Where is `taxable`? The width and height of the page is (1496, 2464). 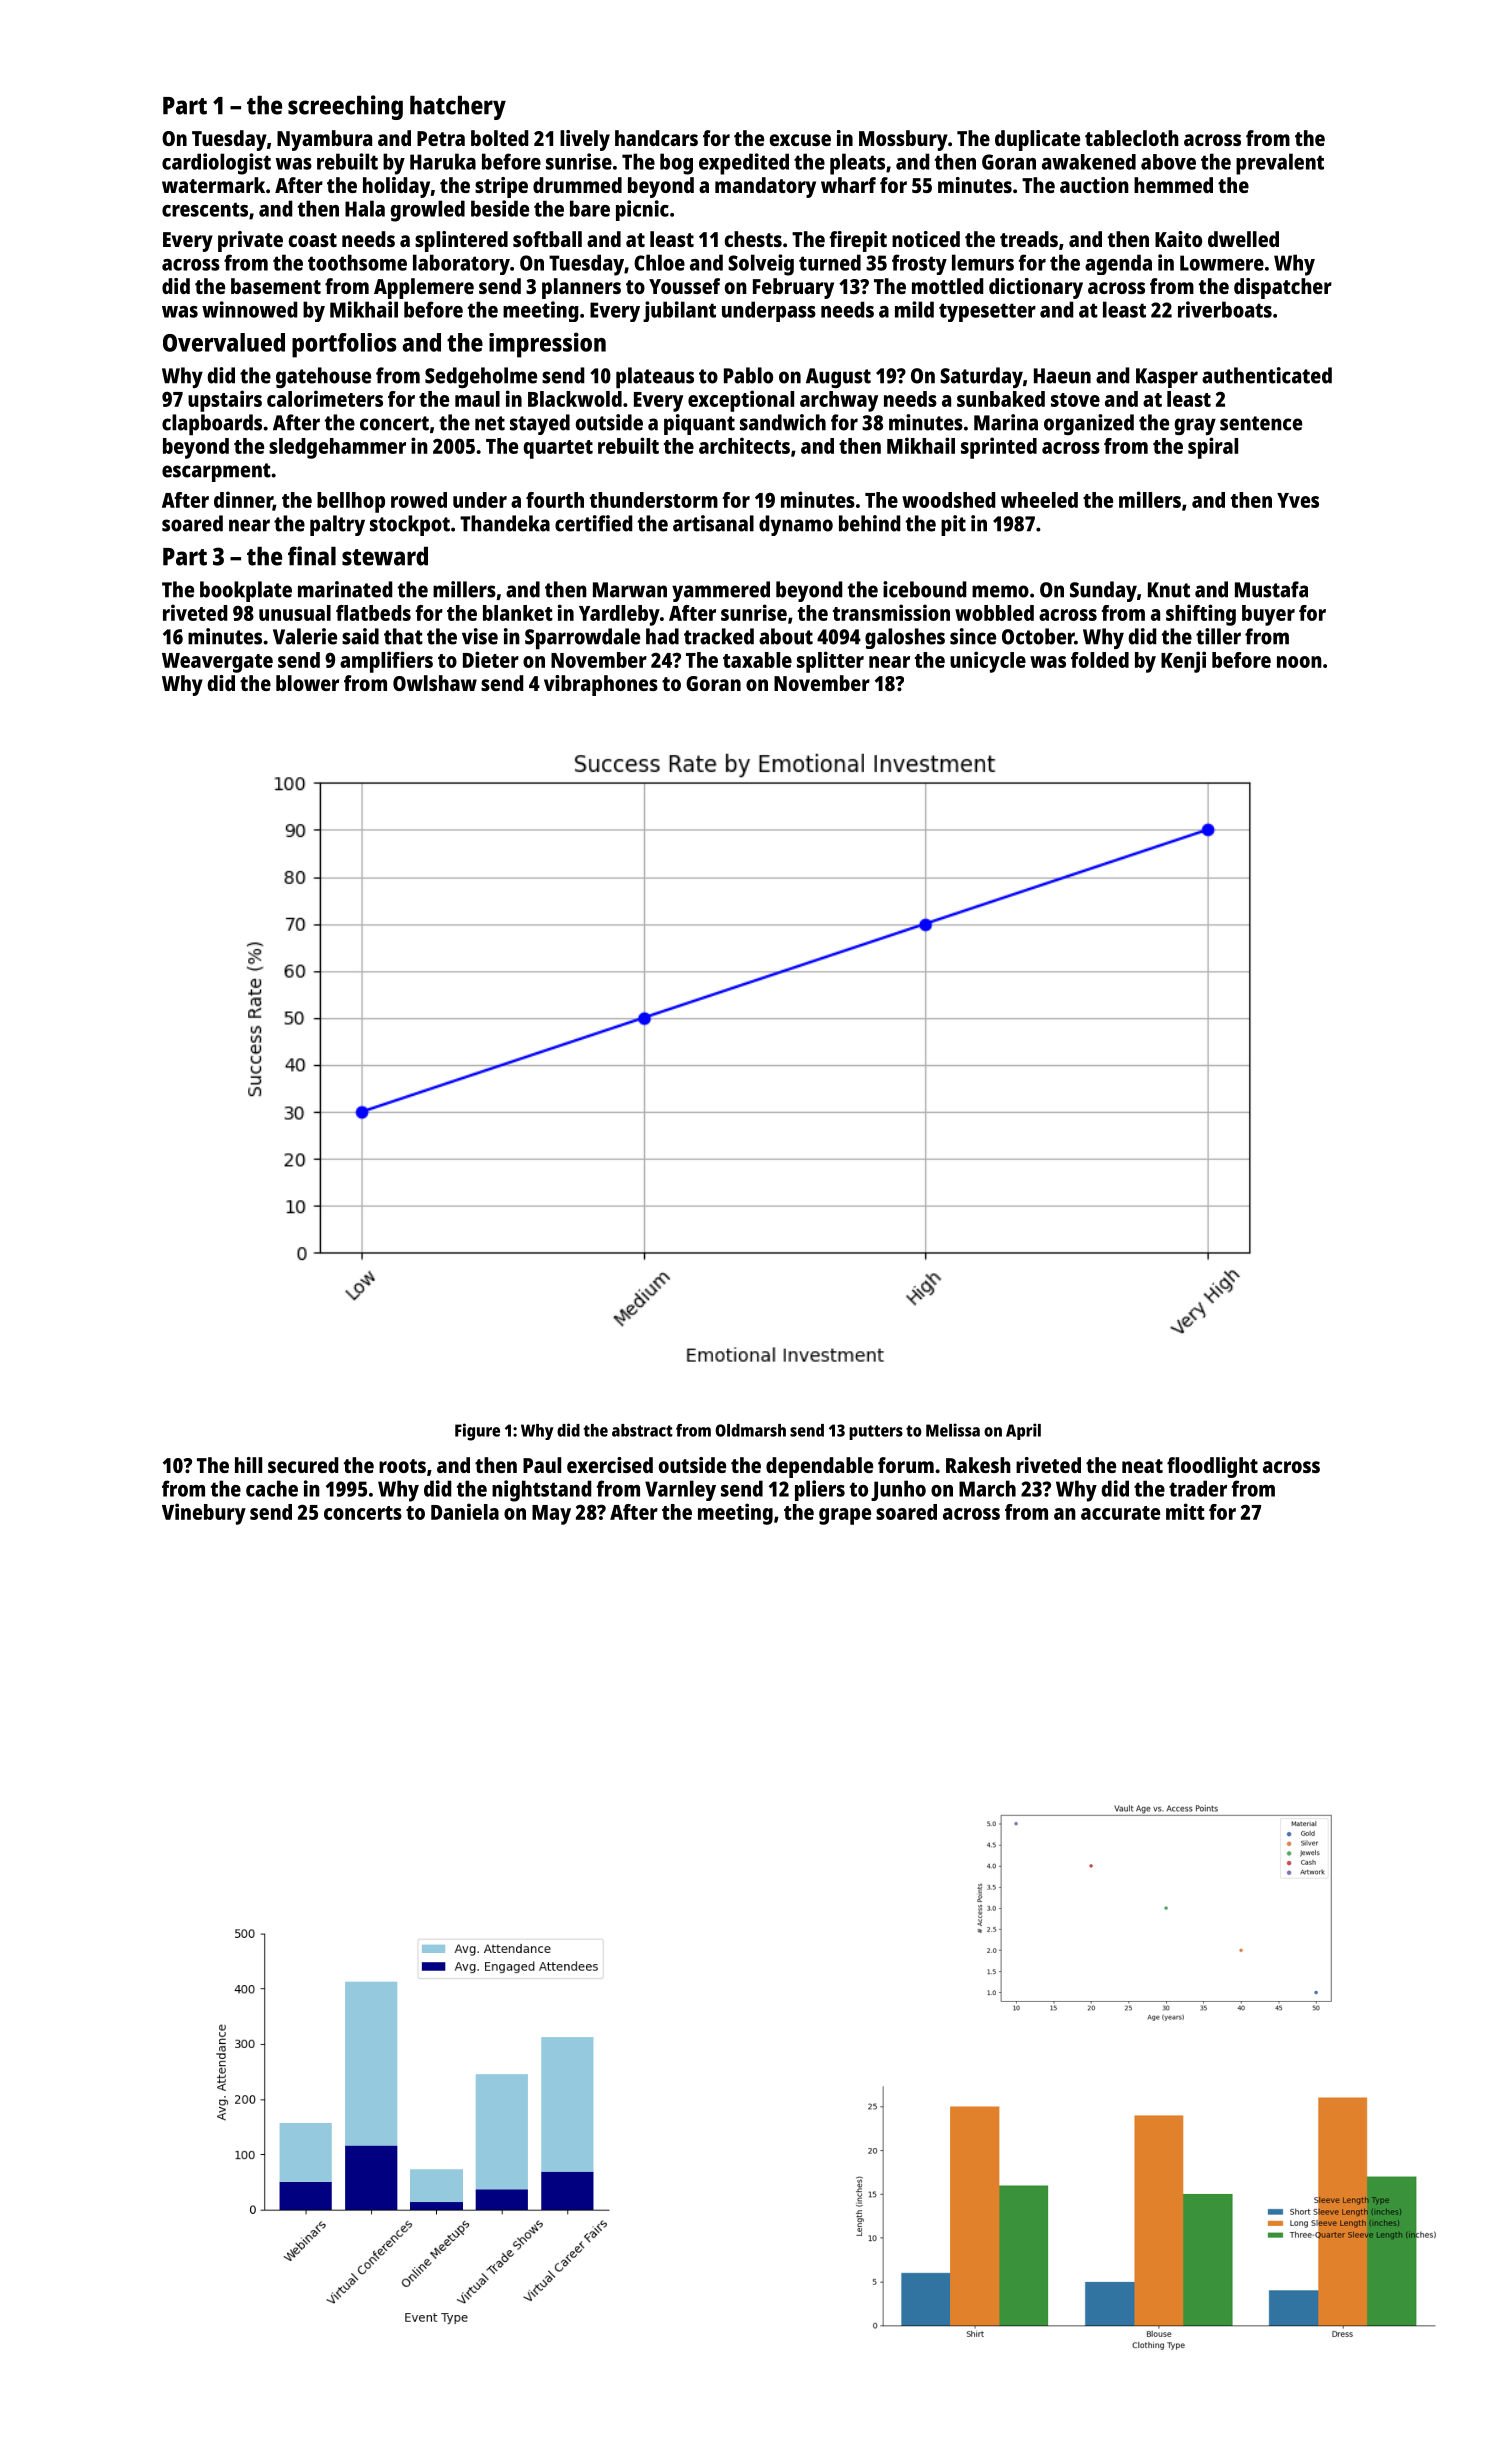
taxable is located at coordinates (757, 660).
